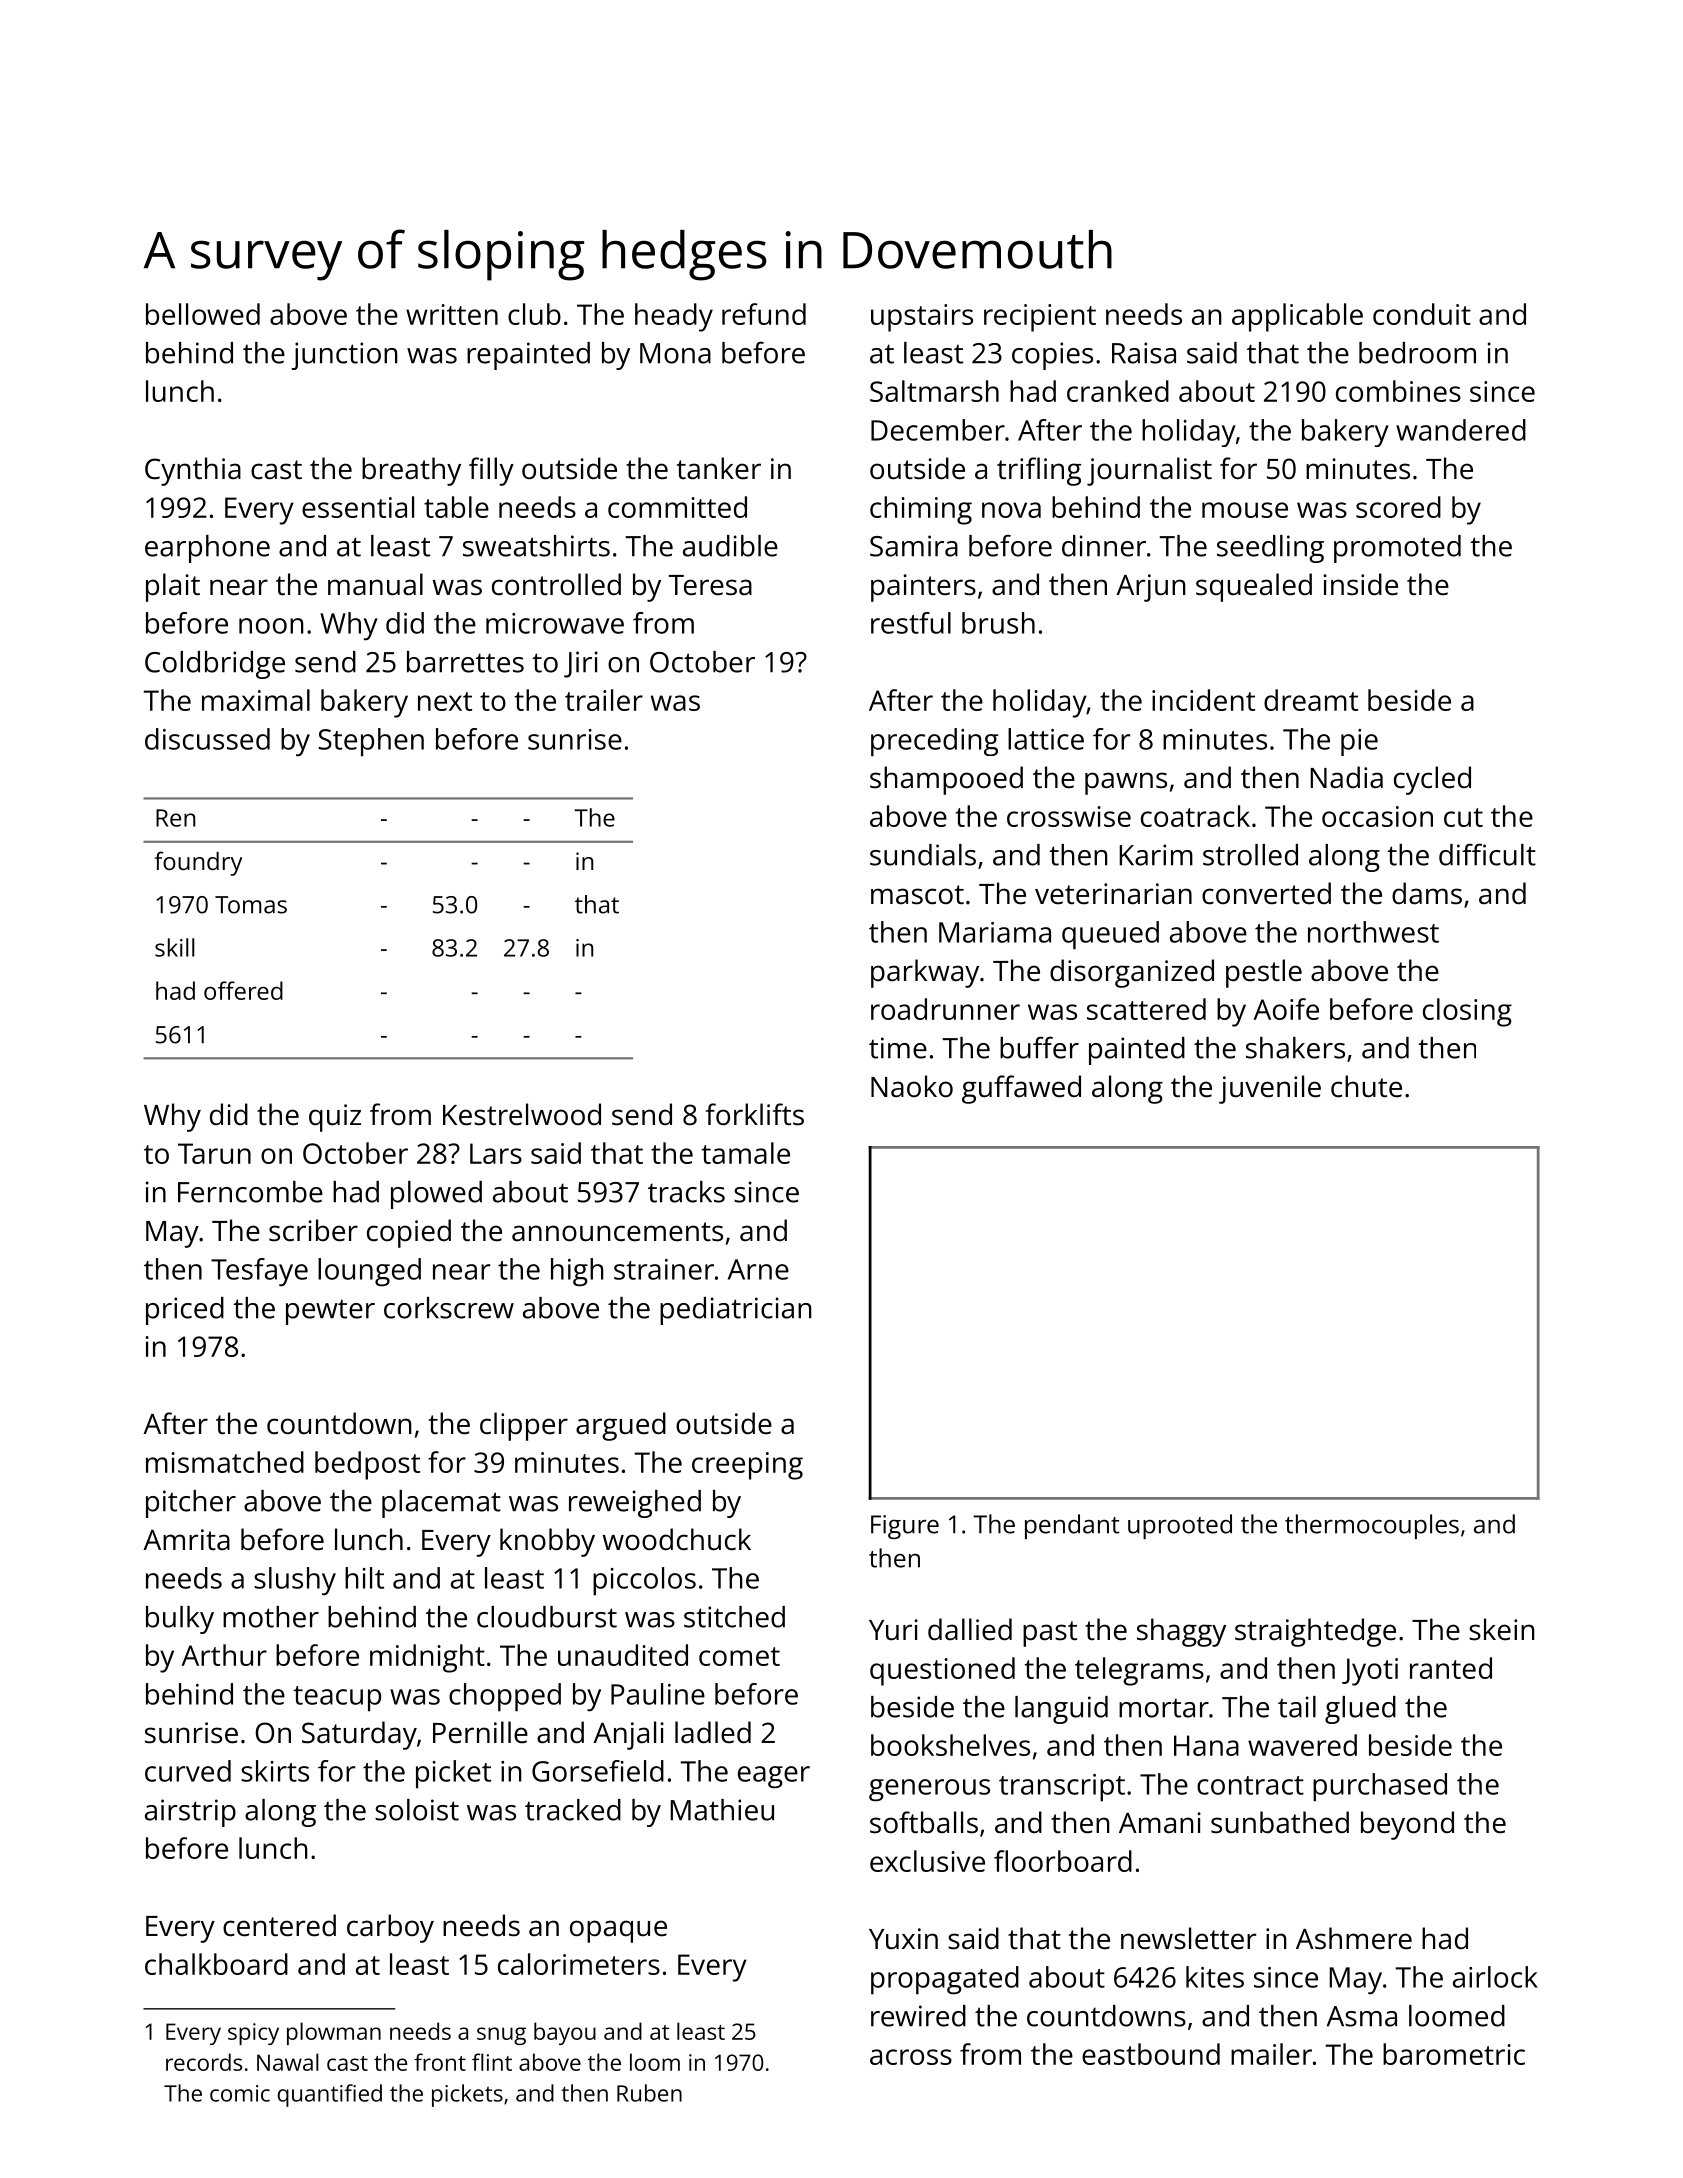  I want to click on quantified, so click(330, 2095).
